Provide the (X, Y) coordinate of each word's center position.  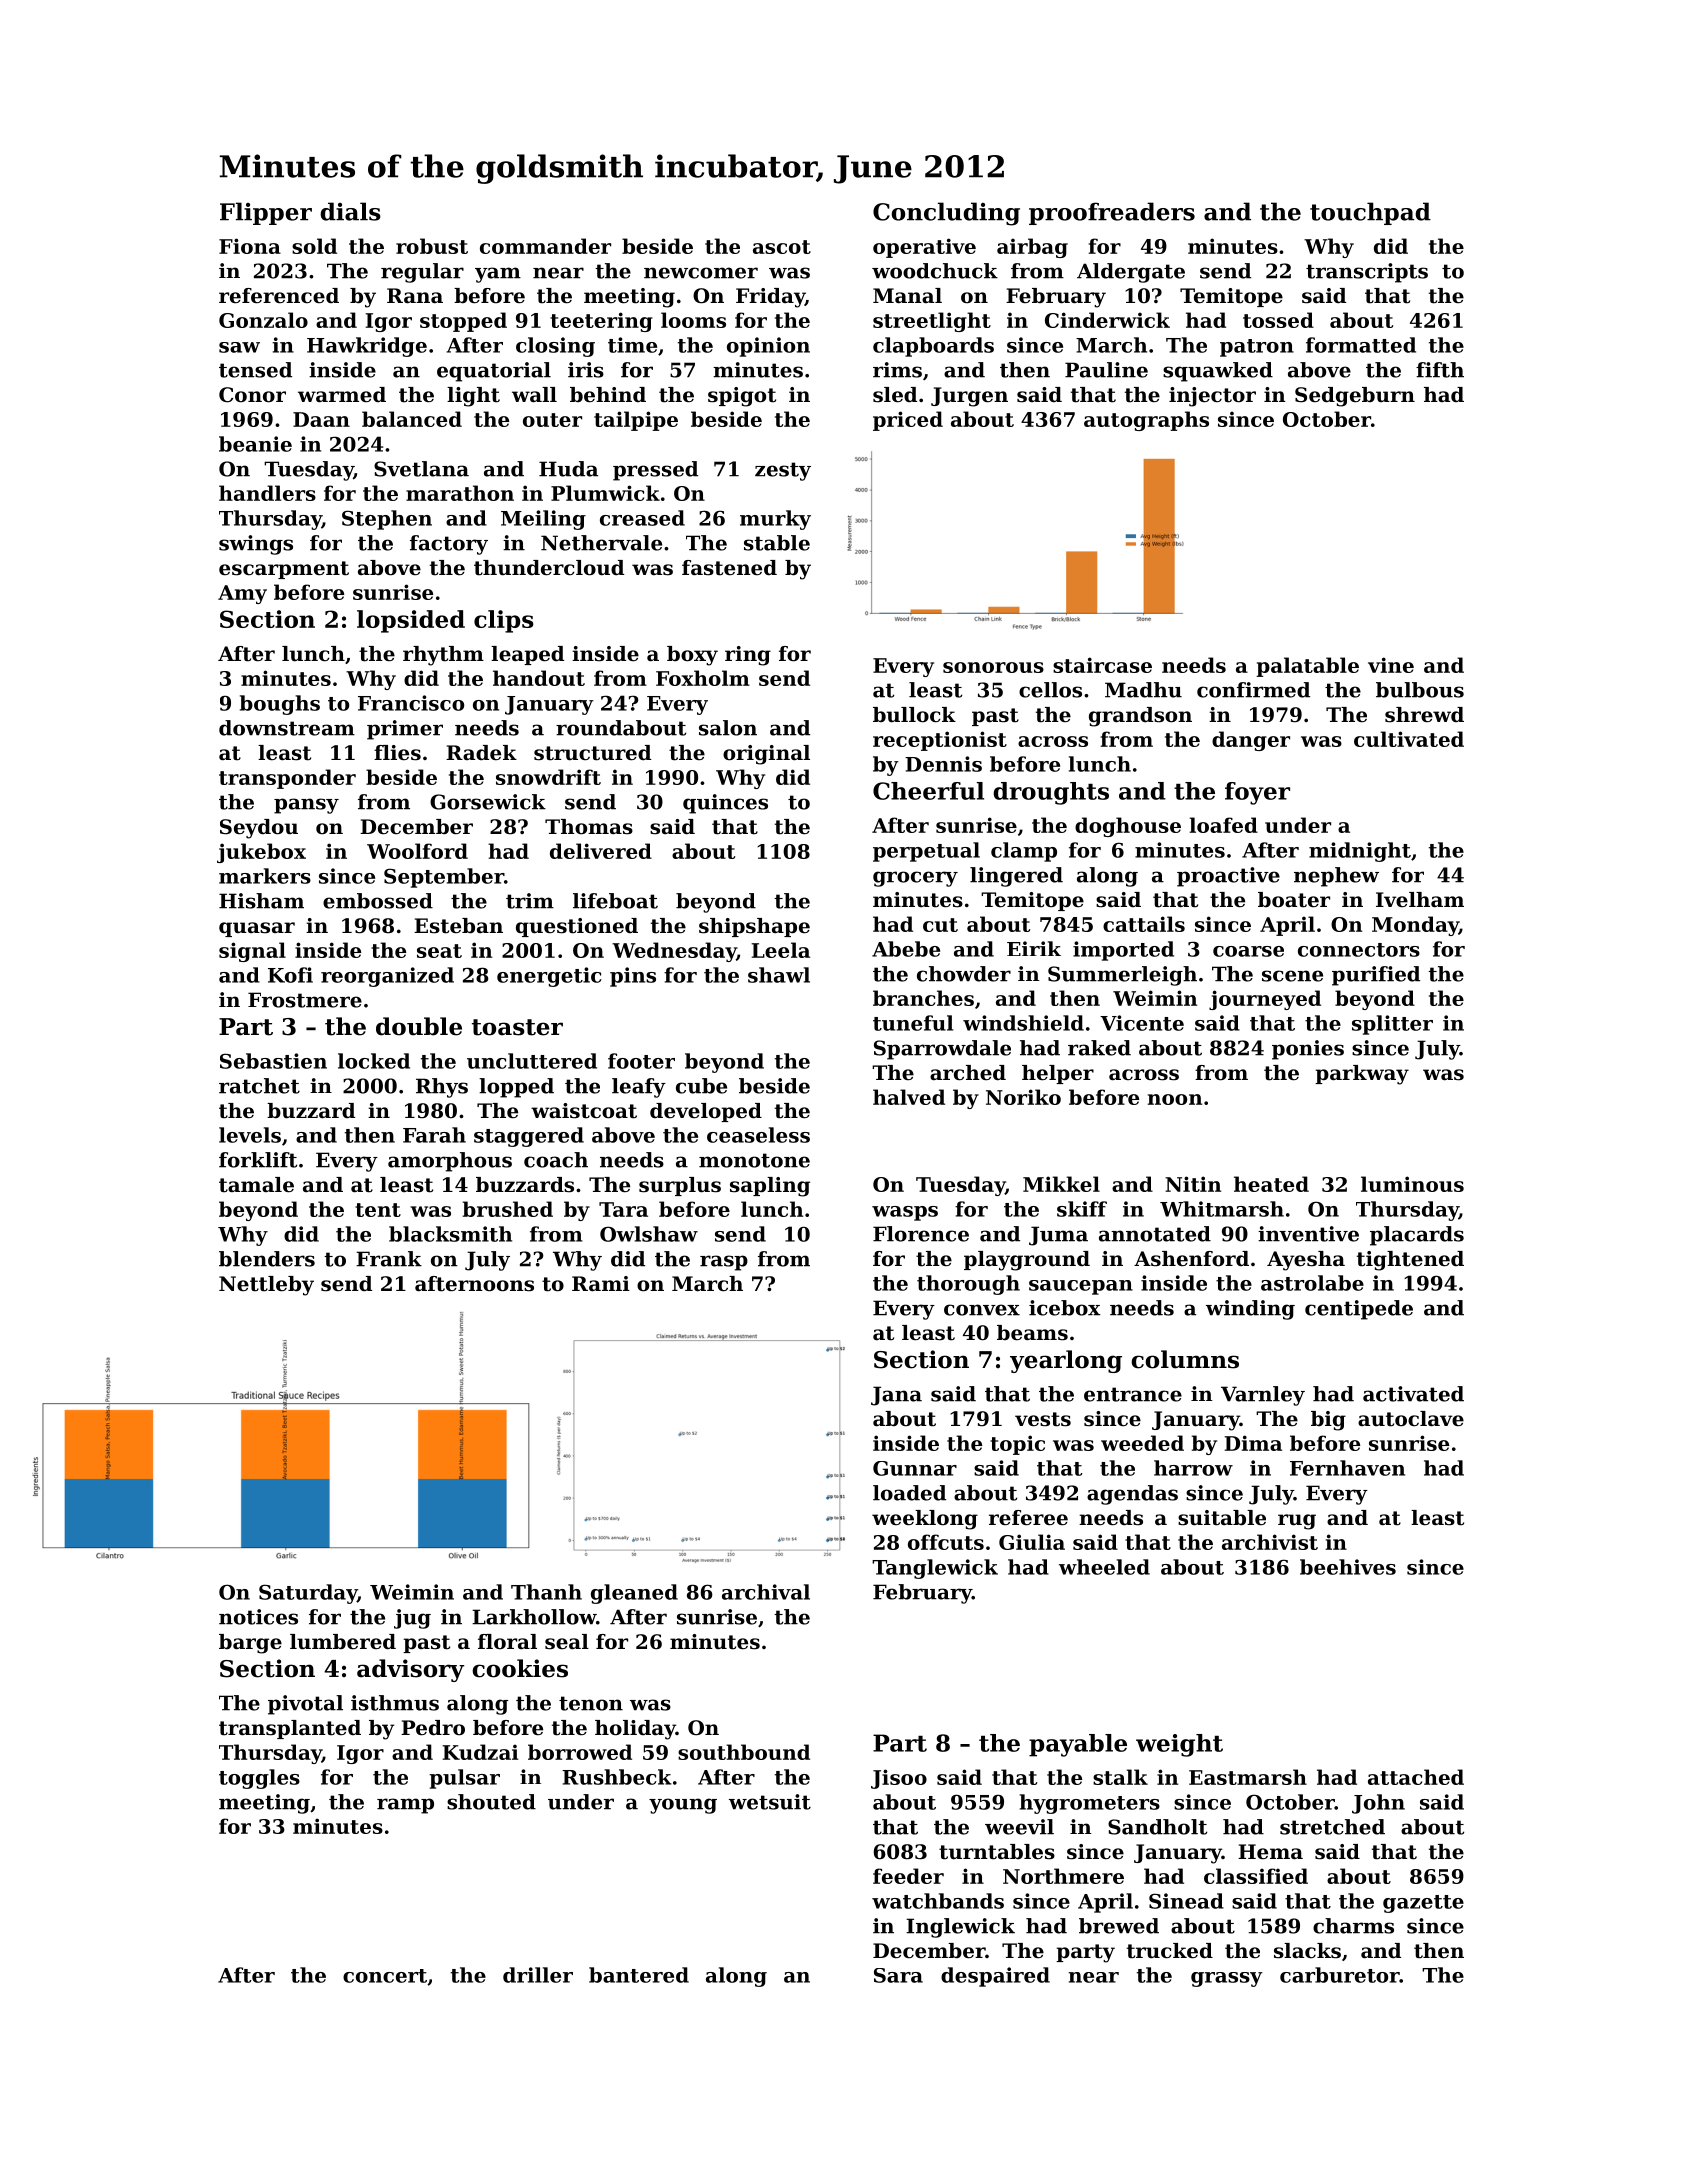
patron (1257, 348)
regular (422, 273)
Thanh (546, 1592)
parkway (1362, 1075)
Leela (781, 950)
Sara (898, 1975)
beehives (1348, 1567)
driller (538, 1975)
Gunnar (915, 1468)
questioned (577, 927)
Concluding (946, 214)
